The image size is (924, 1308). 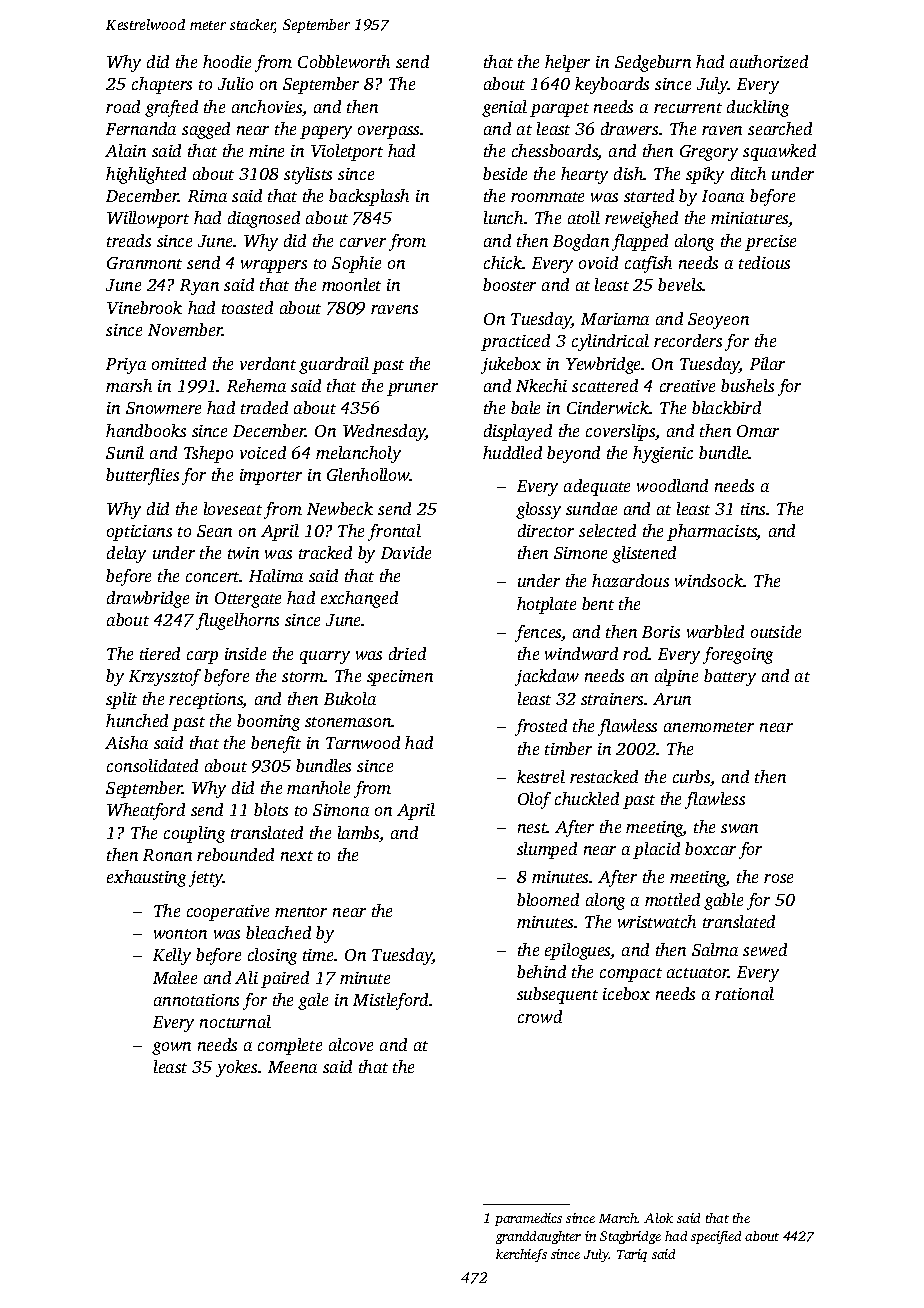 I want to click on carp, so click(x=202, y=657).
